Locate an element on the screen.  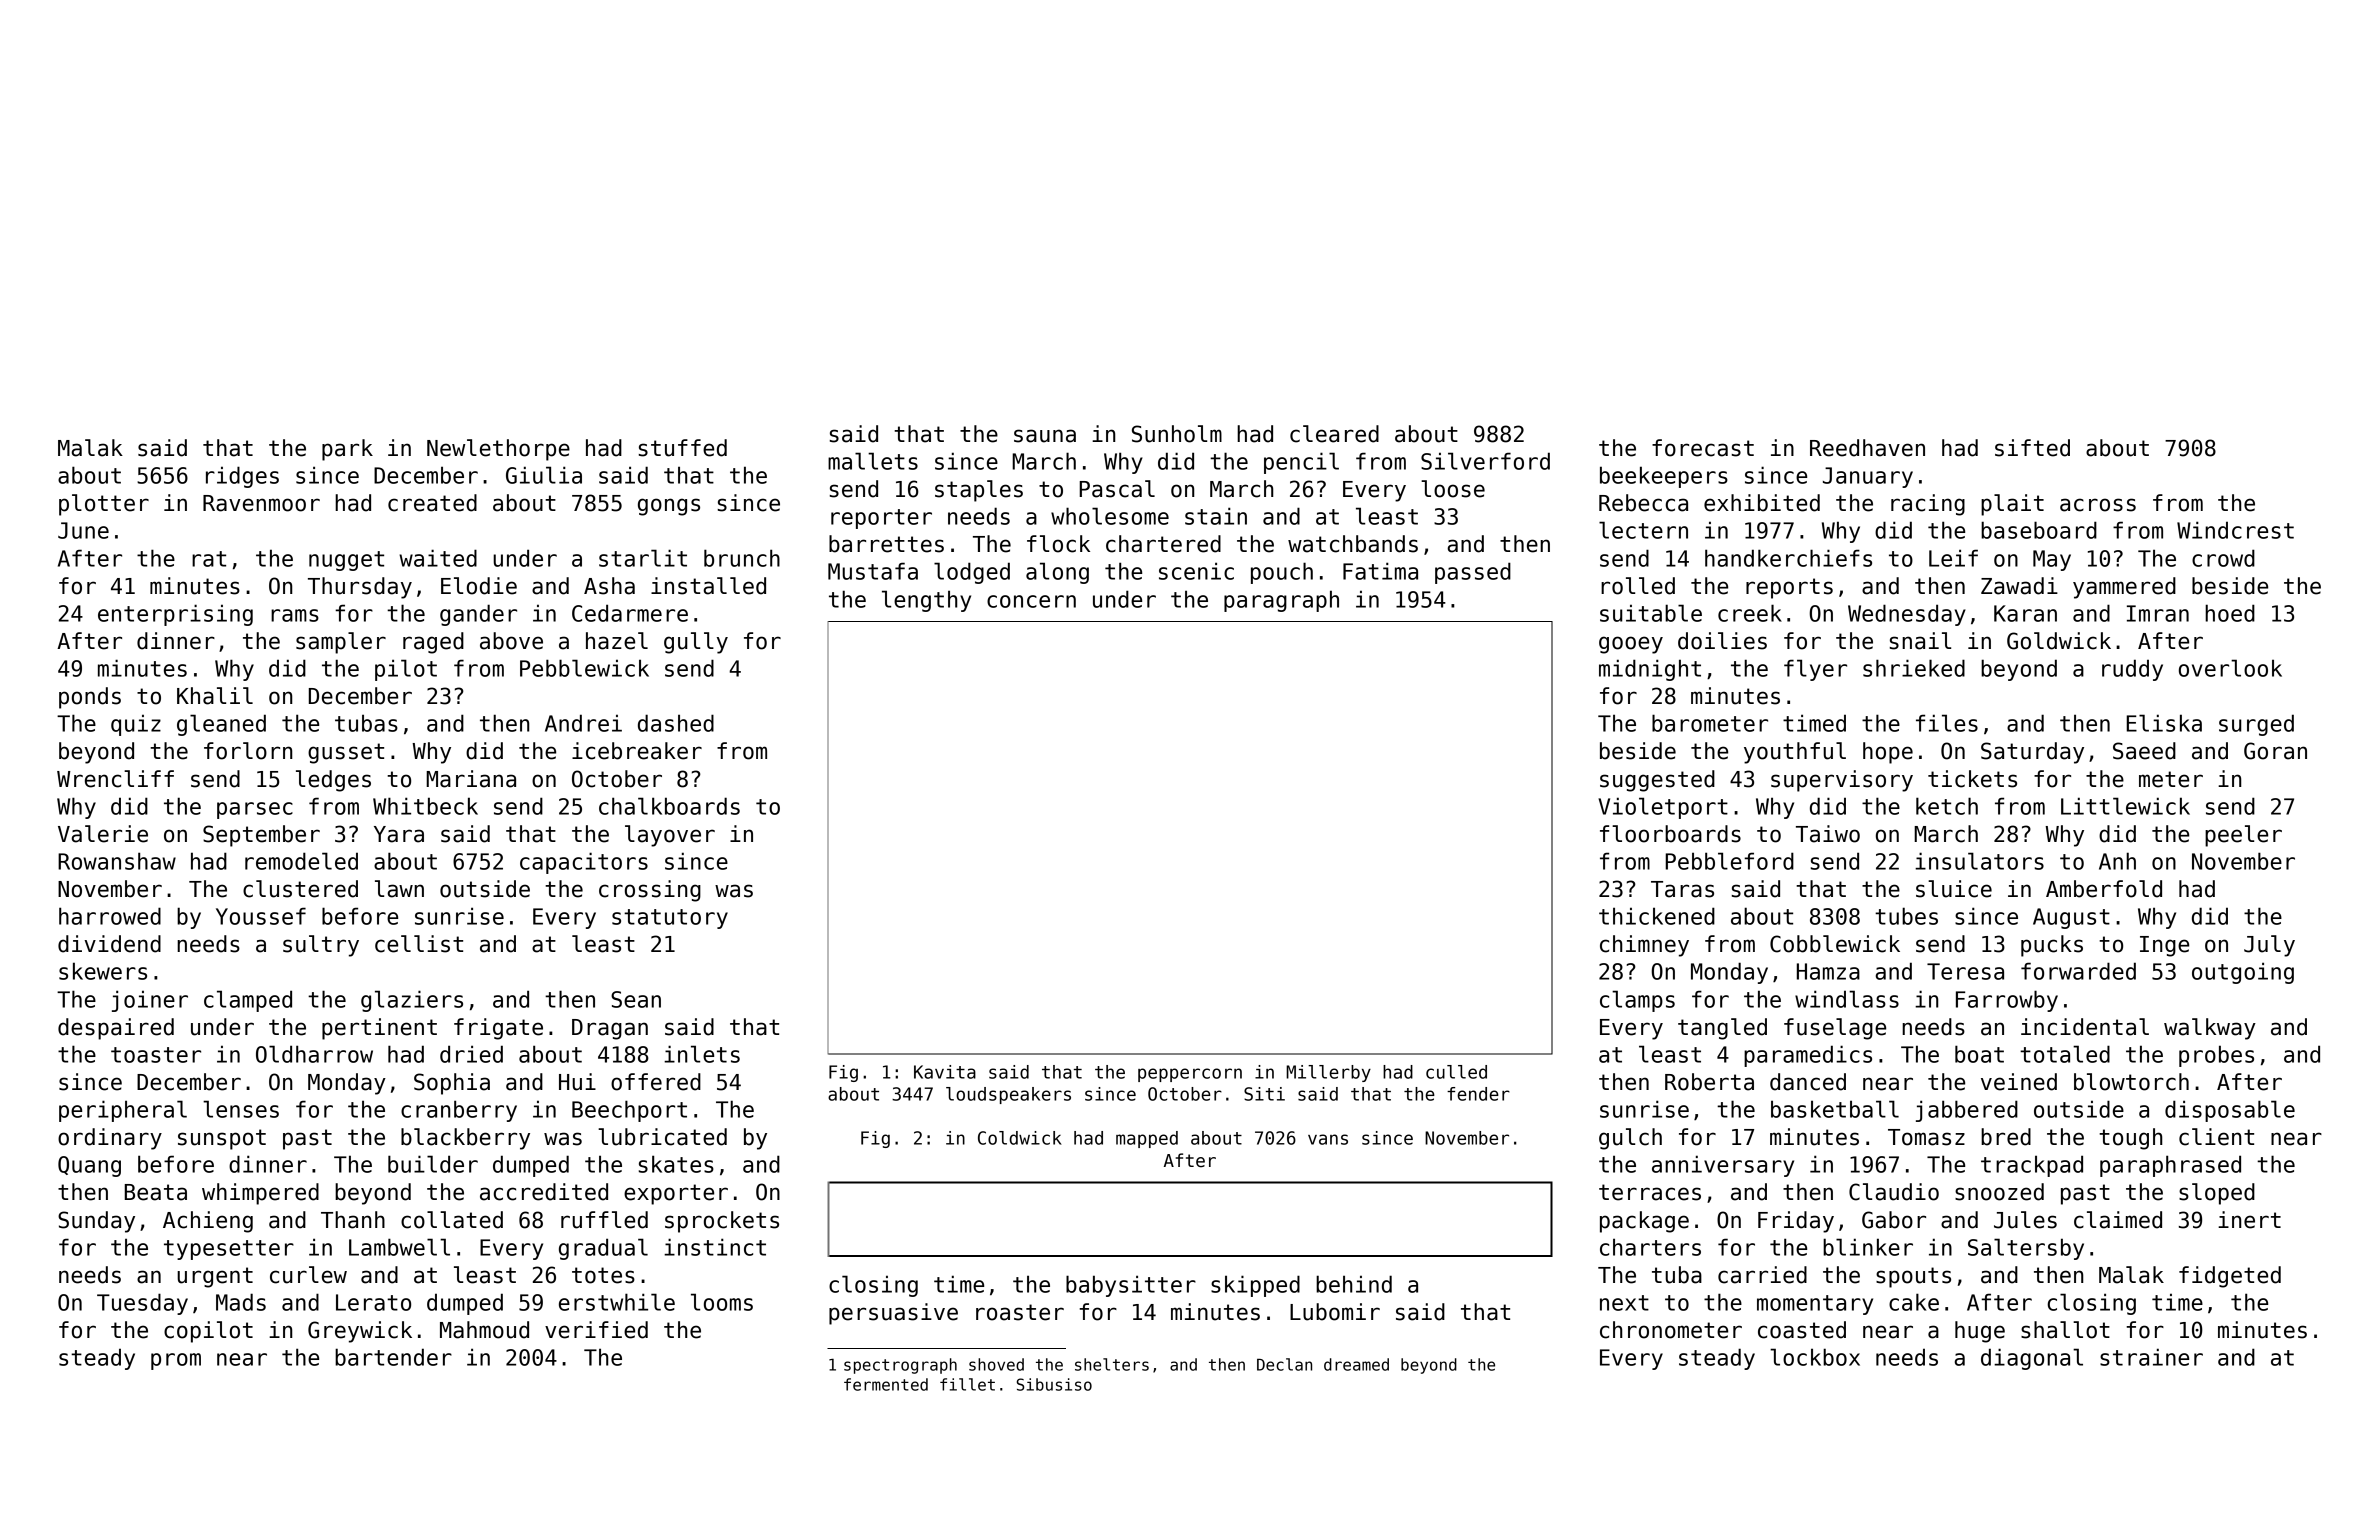
Newlethorpe is located at coordinates (498, 450).
